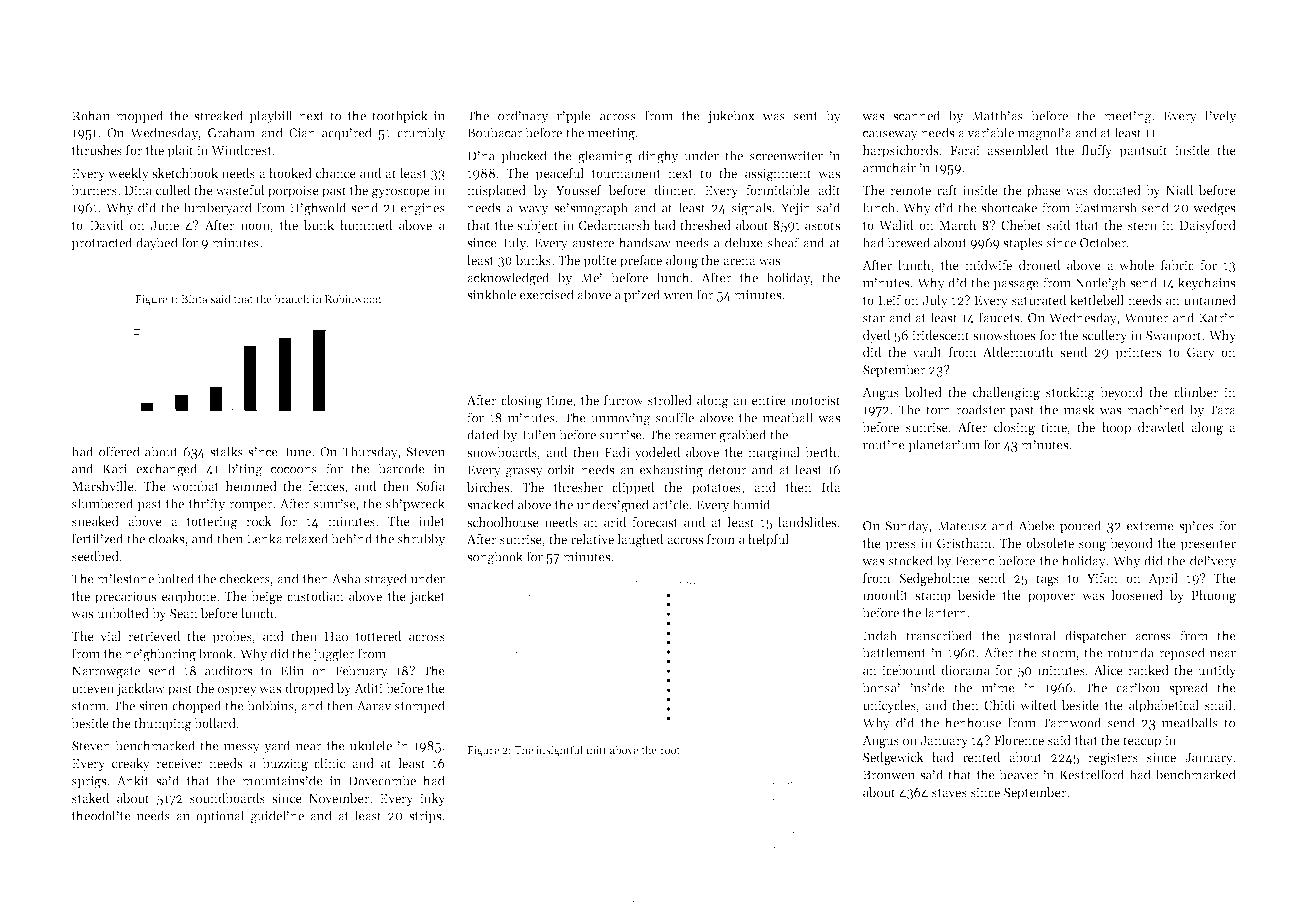 This document has width=1308, height=924. I want to click on Kestrelford, so click(1092, 774).
